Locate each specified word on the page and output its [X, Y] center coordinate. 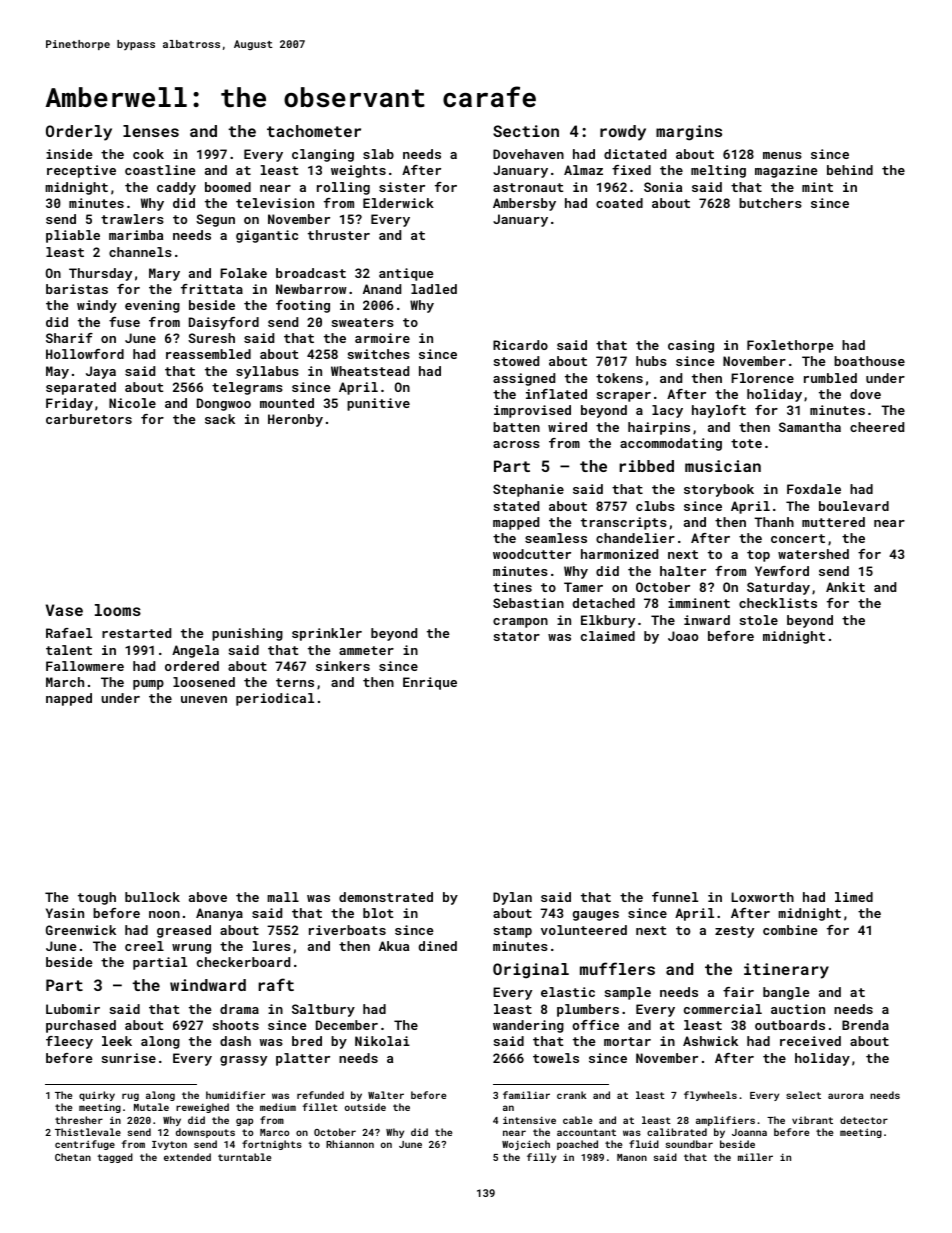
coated [619, 203]
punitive [378, 404]
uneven [204, 699]
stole [759, 620]
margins [689, 133]
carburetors [89, 419]
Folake [243, 273]
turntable [244, 1157]
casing [691, 346]
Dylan [512, 898]
